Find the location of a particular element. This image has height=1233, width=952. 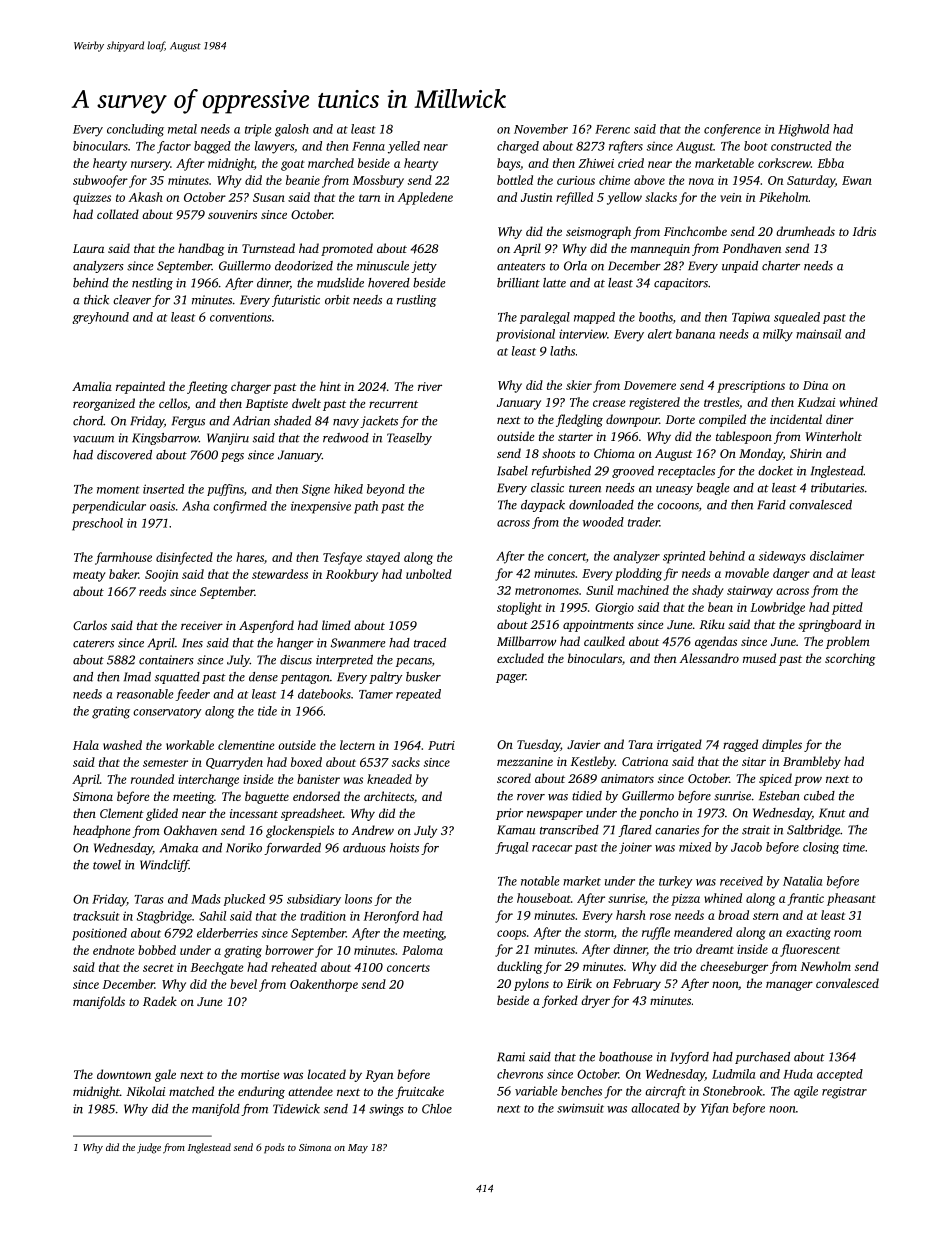

skier is located at coordinates (579, 385).
